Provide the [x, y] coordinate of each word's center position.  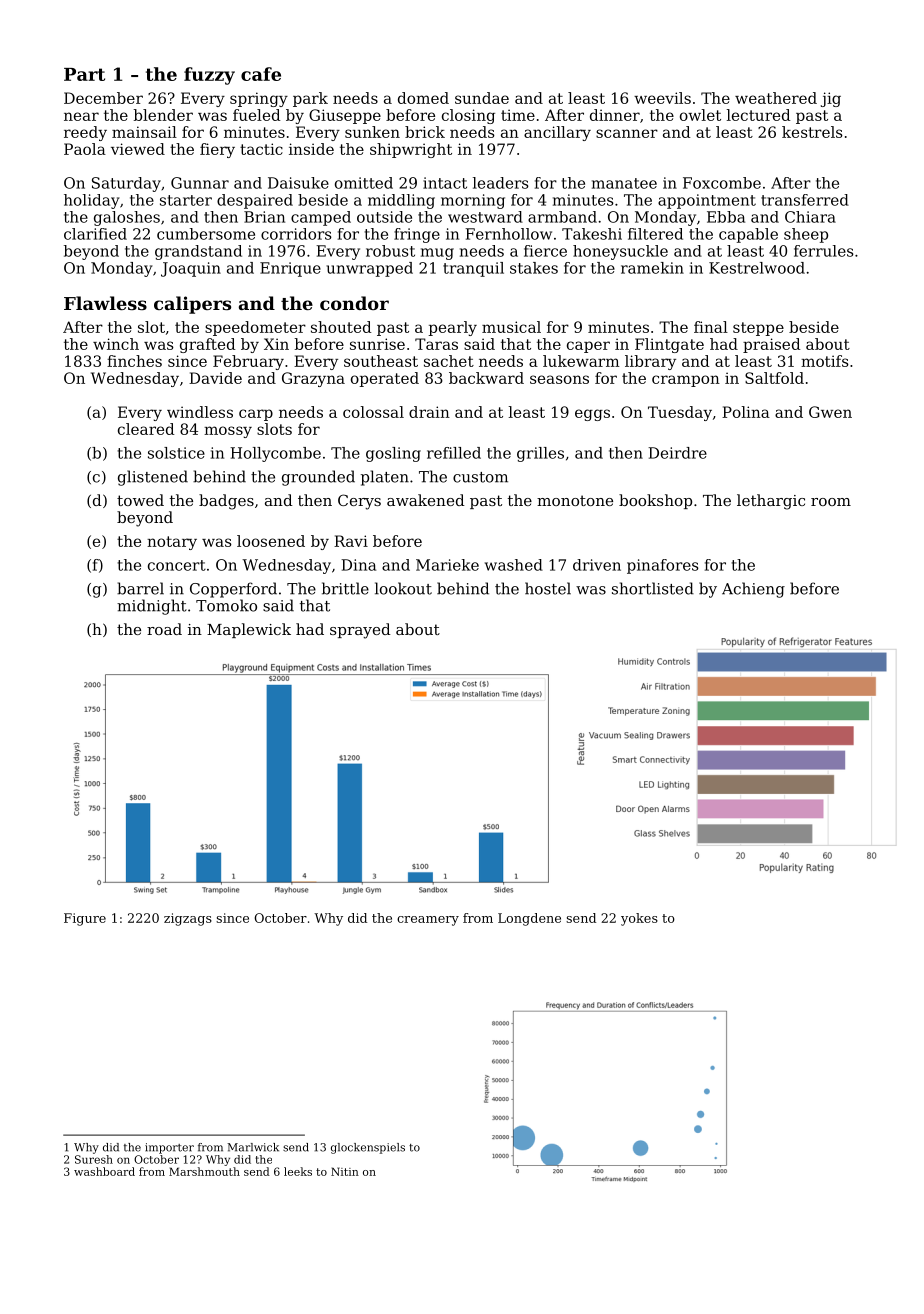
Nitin [345, 1171]
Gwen [830, 412]
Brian [264, 217]
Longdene [529, 919]
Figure [85, 919]
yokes [639, 919]
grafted [207, 345]
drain [429, 412]
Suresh [94, 1159]
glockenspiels [368, 1148]
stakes [534, 268]
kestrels [812, 132]
